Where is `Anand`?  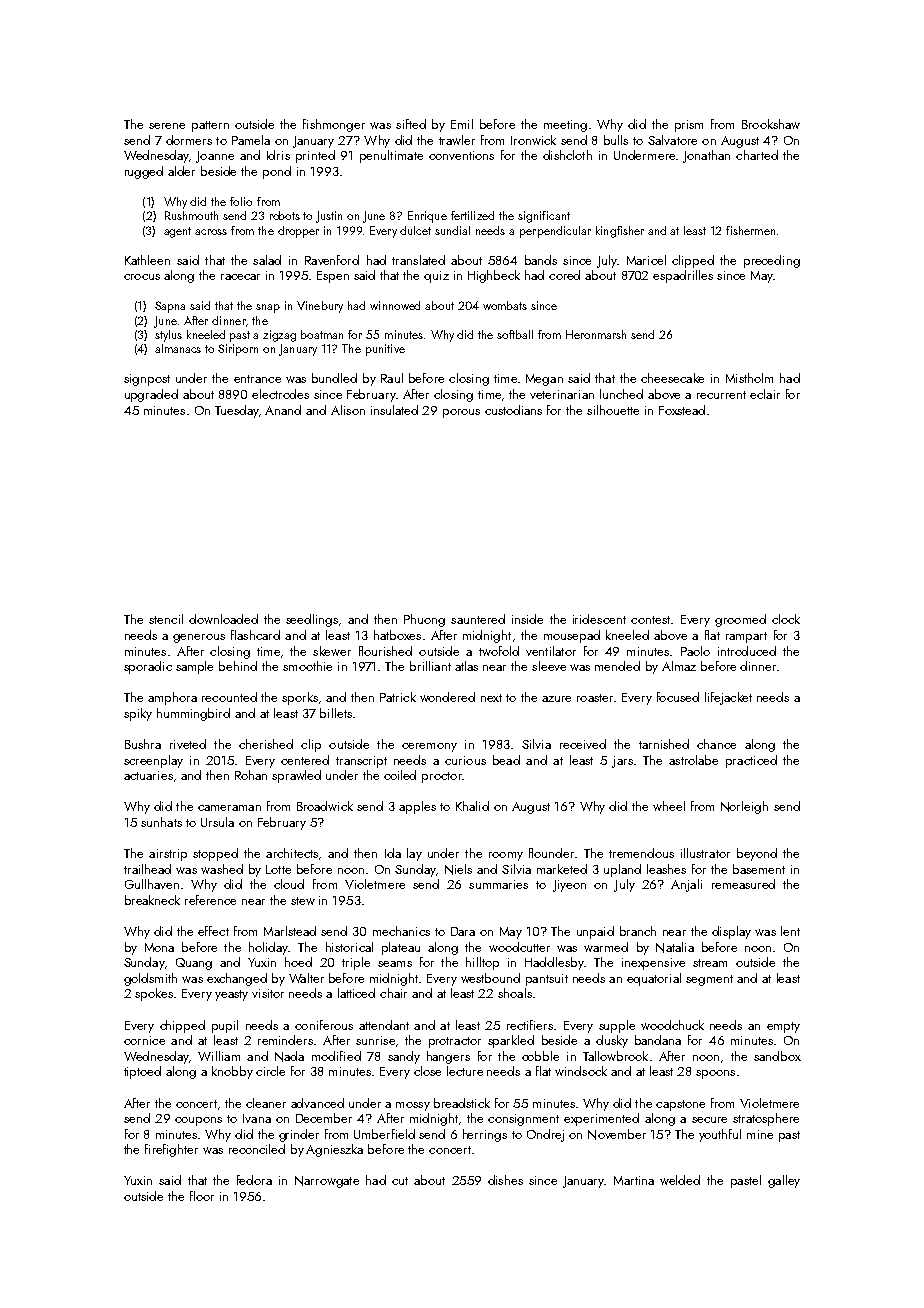 Anand is located at coordinates (283, 410).
